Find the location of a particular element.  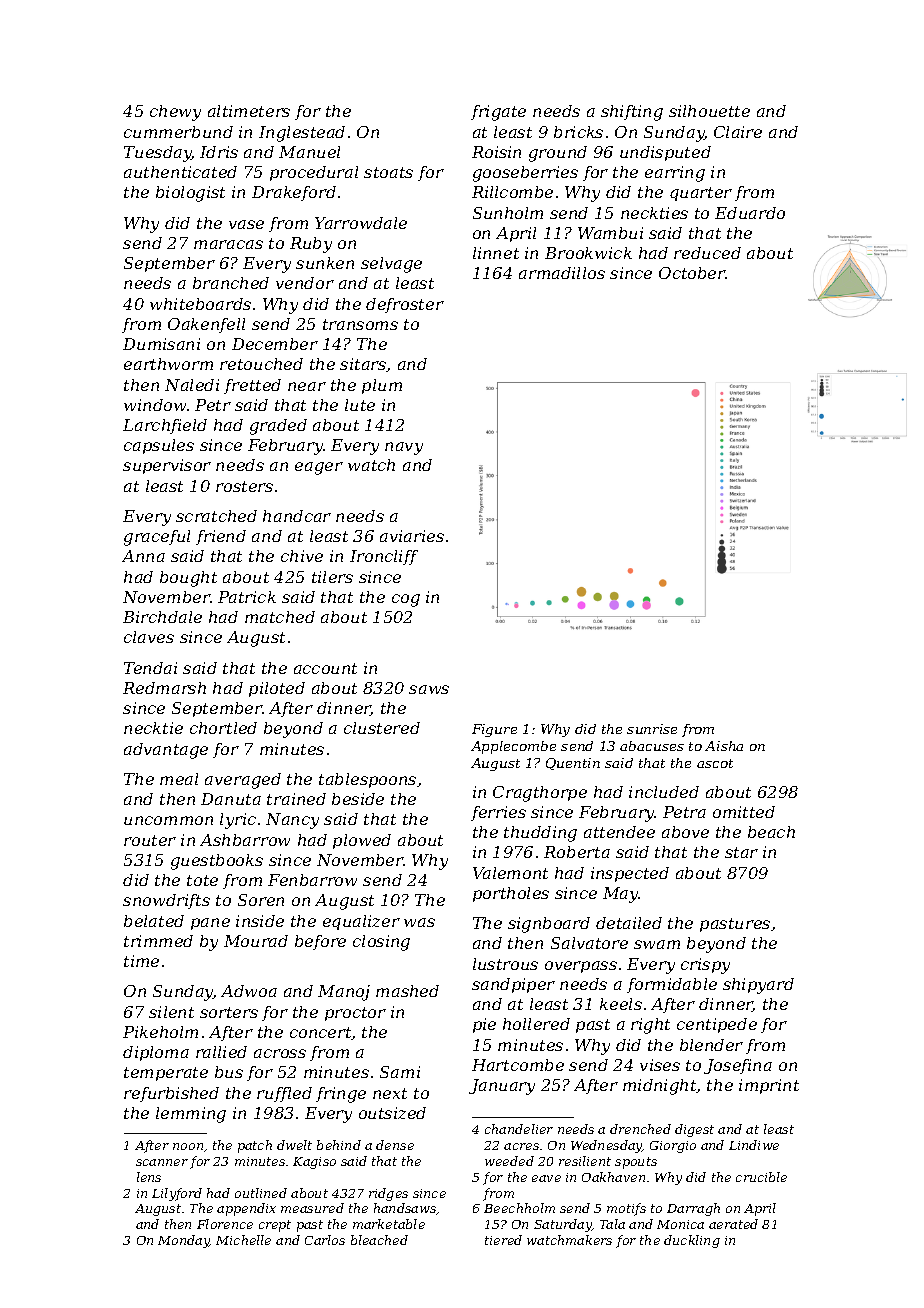

centipede is located at coordinates (717, 1025).
